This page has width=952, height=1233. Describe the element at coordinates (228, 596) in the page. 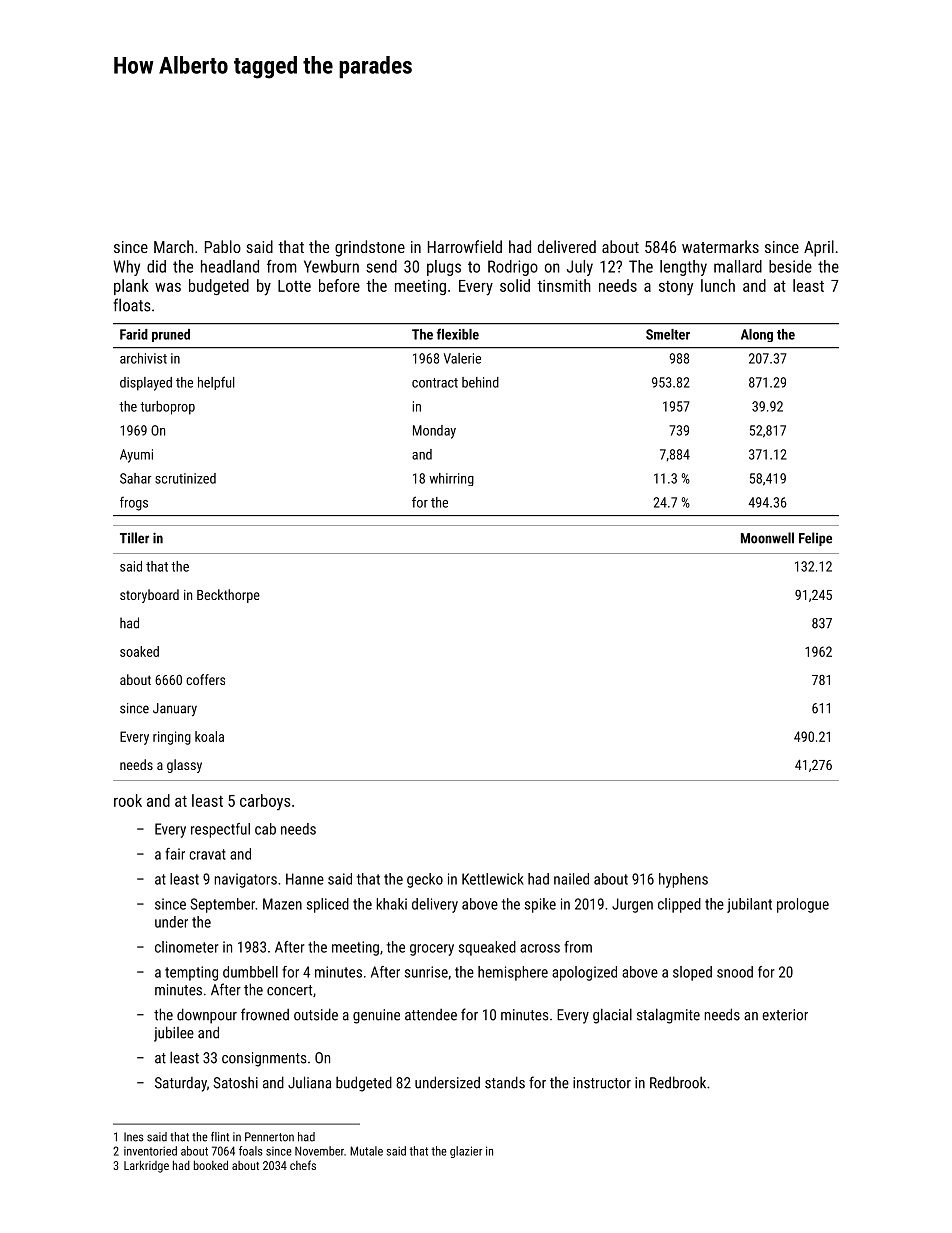

I see `Beckthorpe` at that location.
